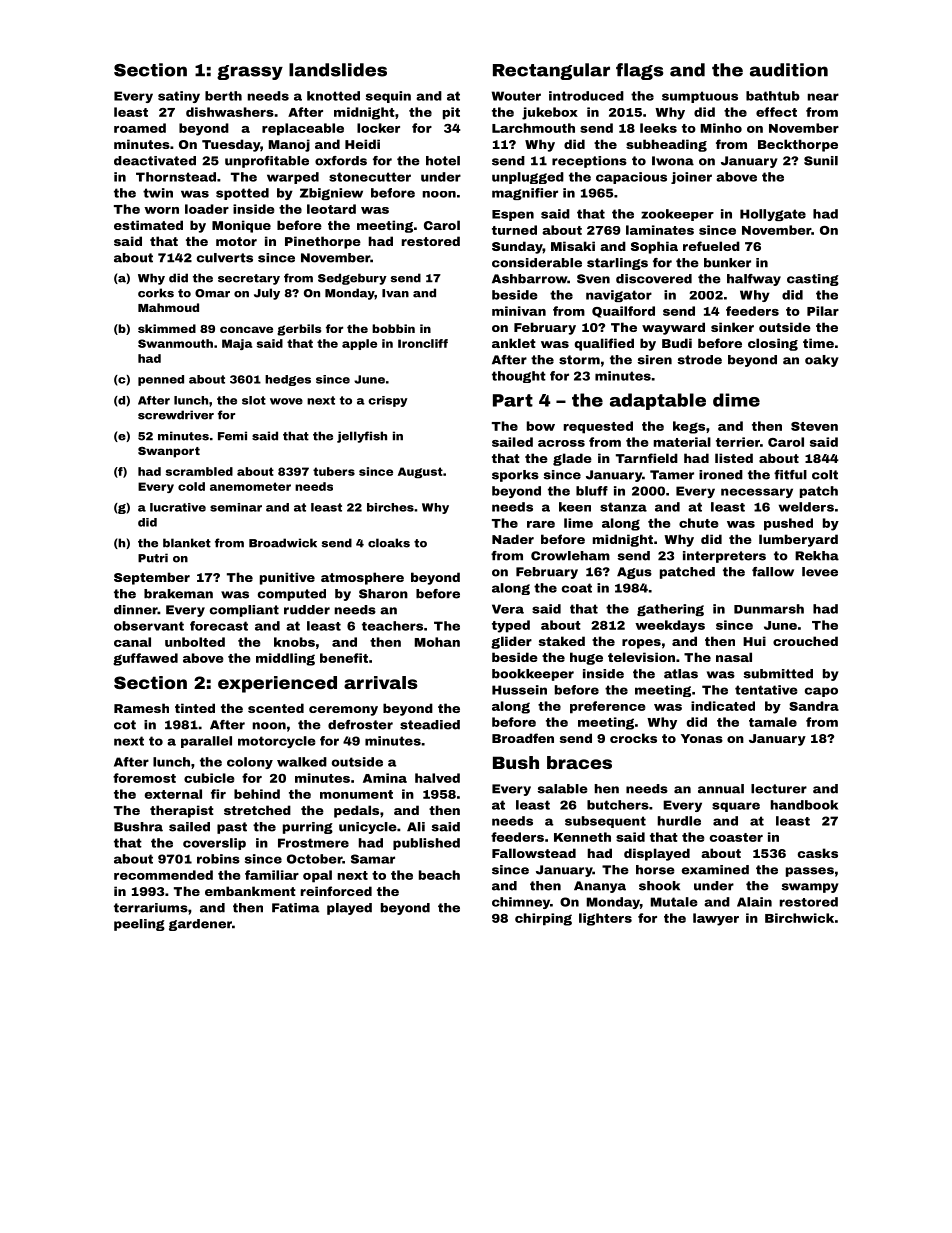 The width and height of the screenshot is (952, 1233). I want to click on Sunil, so click(821, 161).
